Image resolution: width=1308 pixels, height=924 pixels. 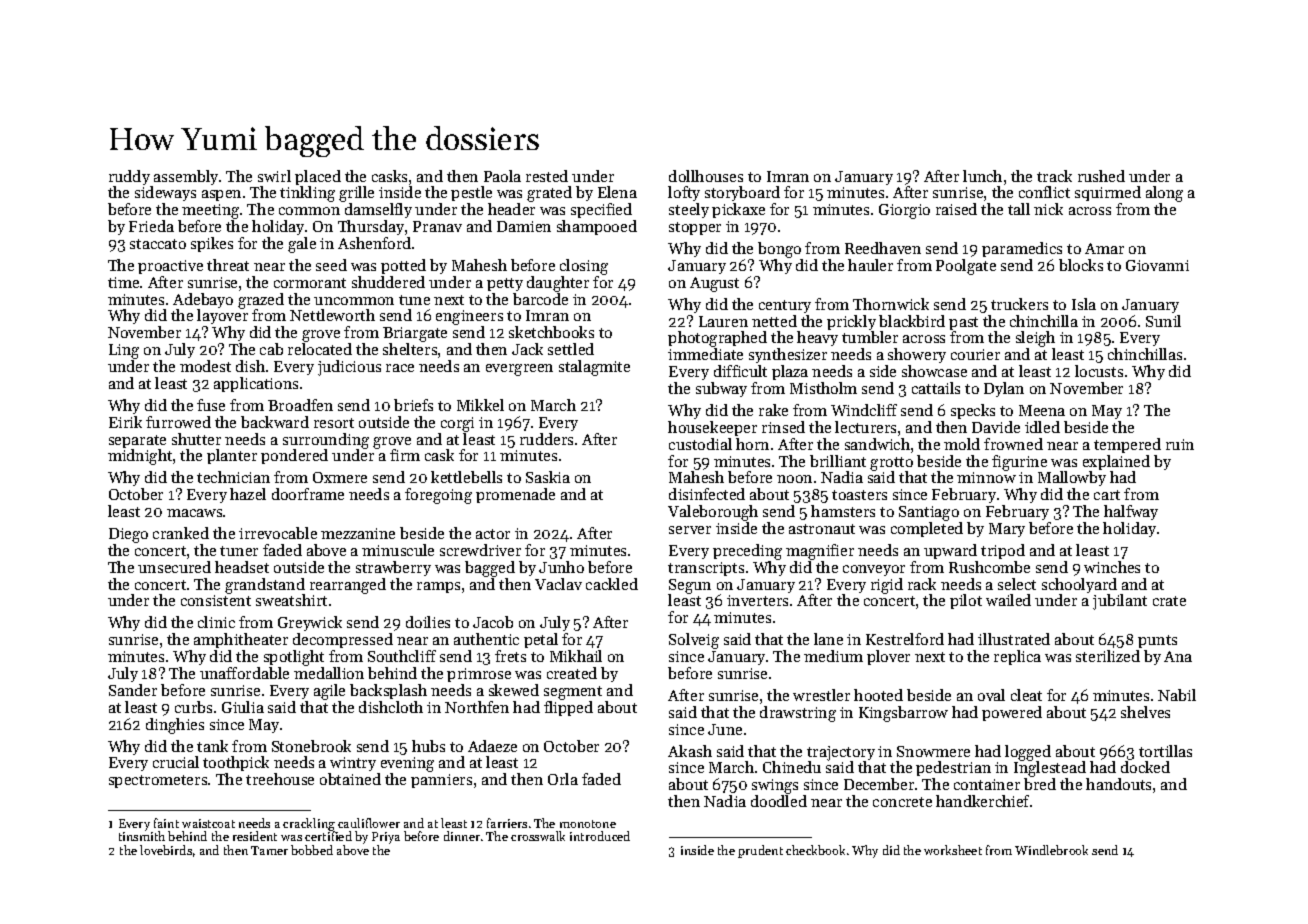 I want to click on fuse, so click(x=211, y=405).
